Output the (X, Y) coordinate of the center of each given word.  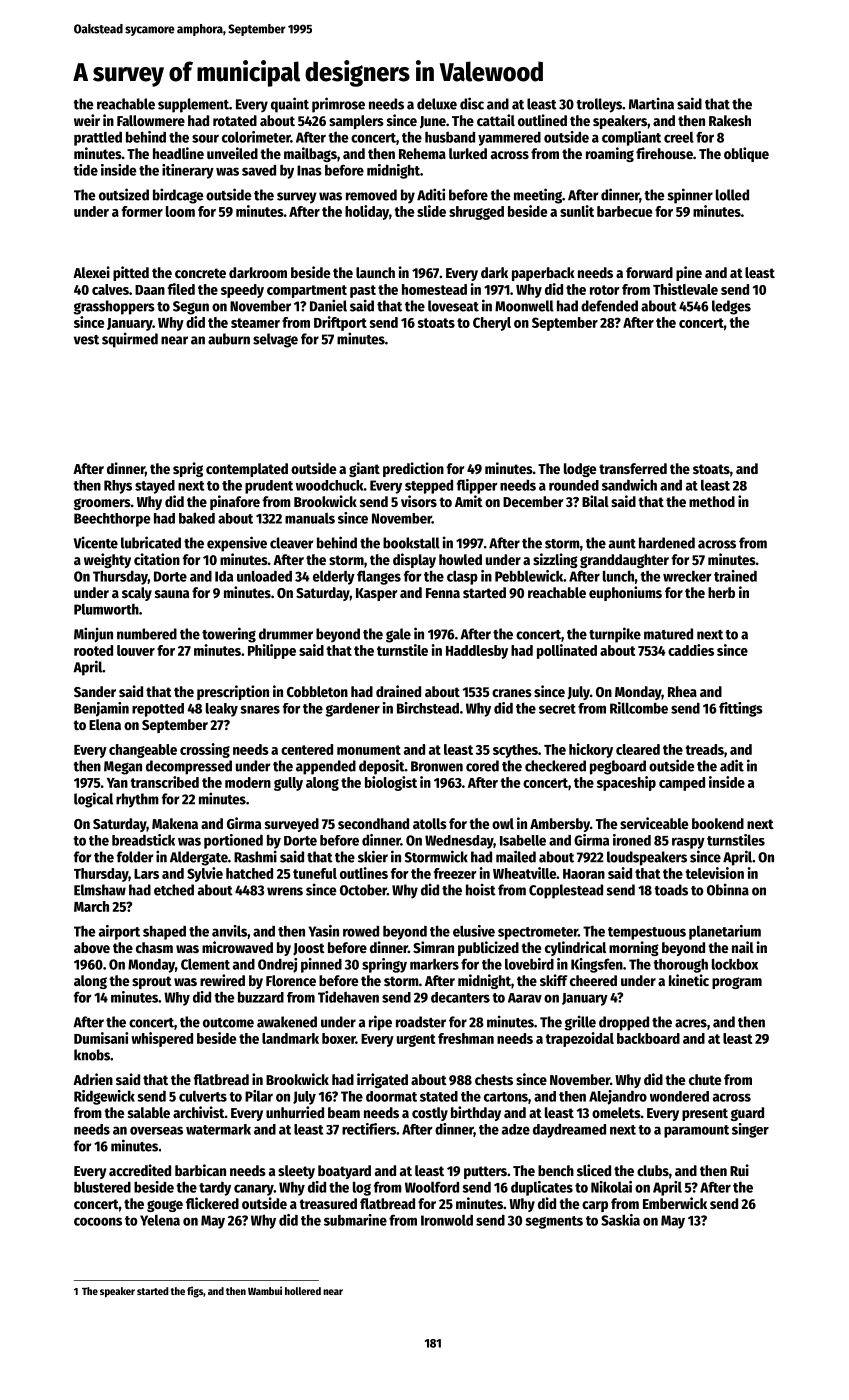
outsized (124, 194)
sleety (296, 1172)
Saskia (620, 1220)
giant (364, 469)
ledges (731, 307)
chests (494, 1079)
